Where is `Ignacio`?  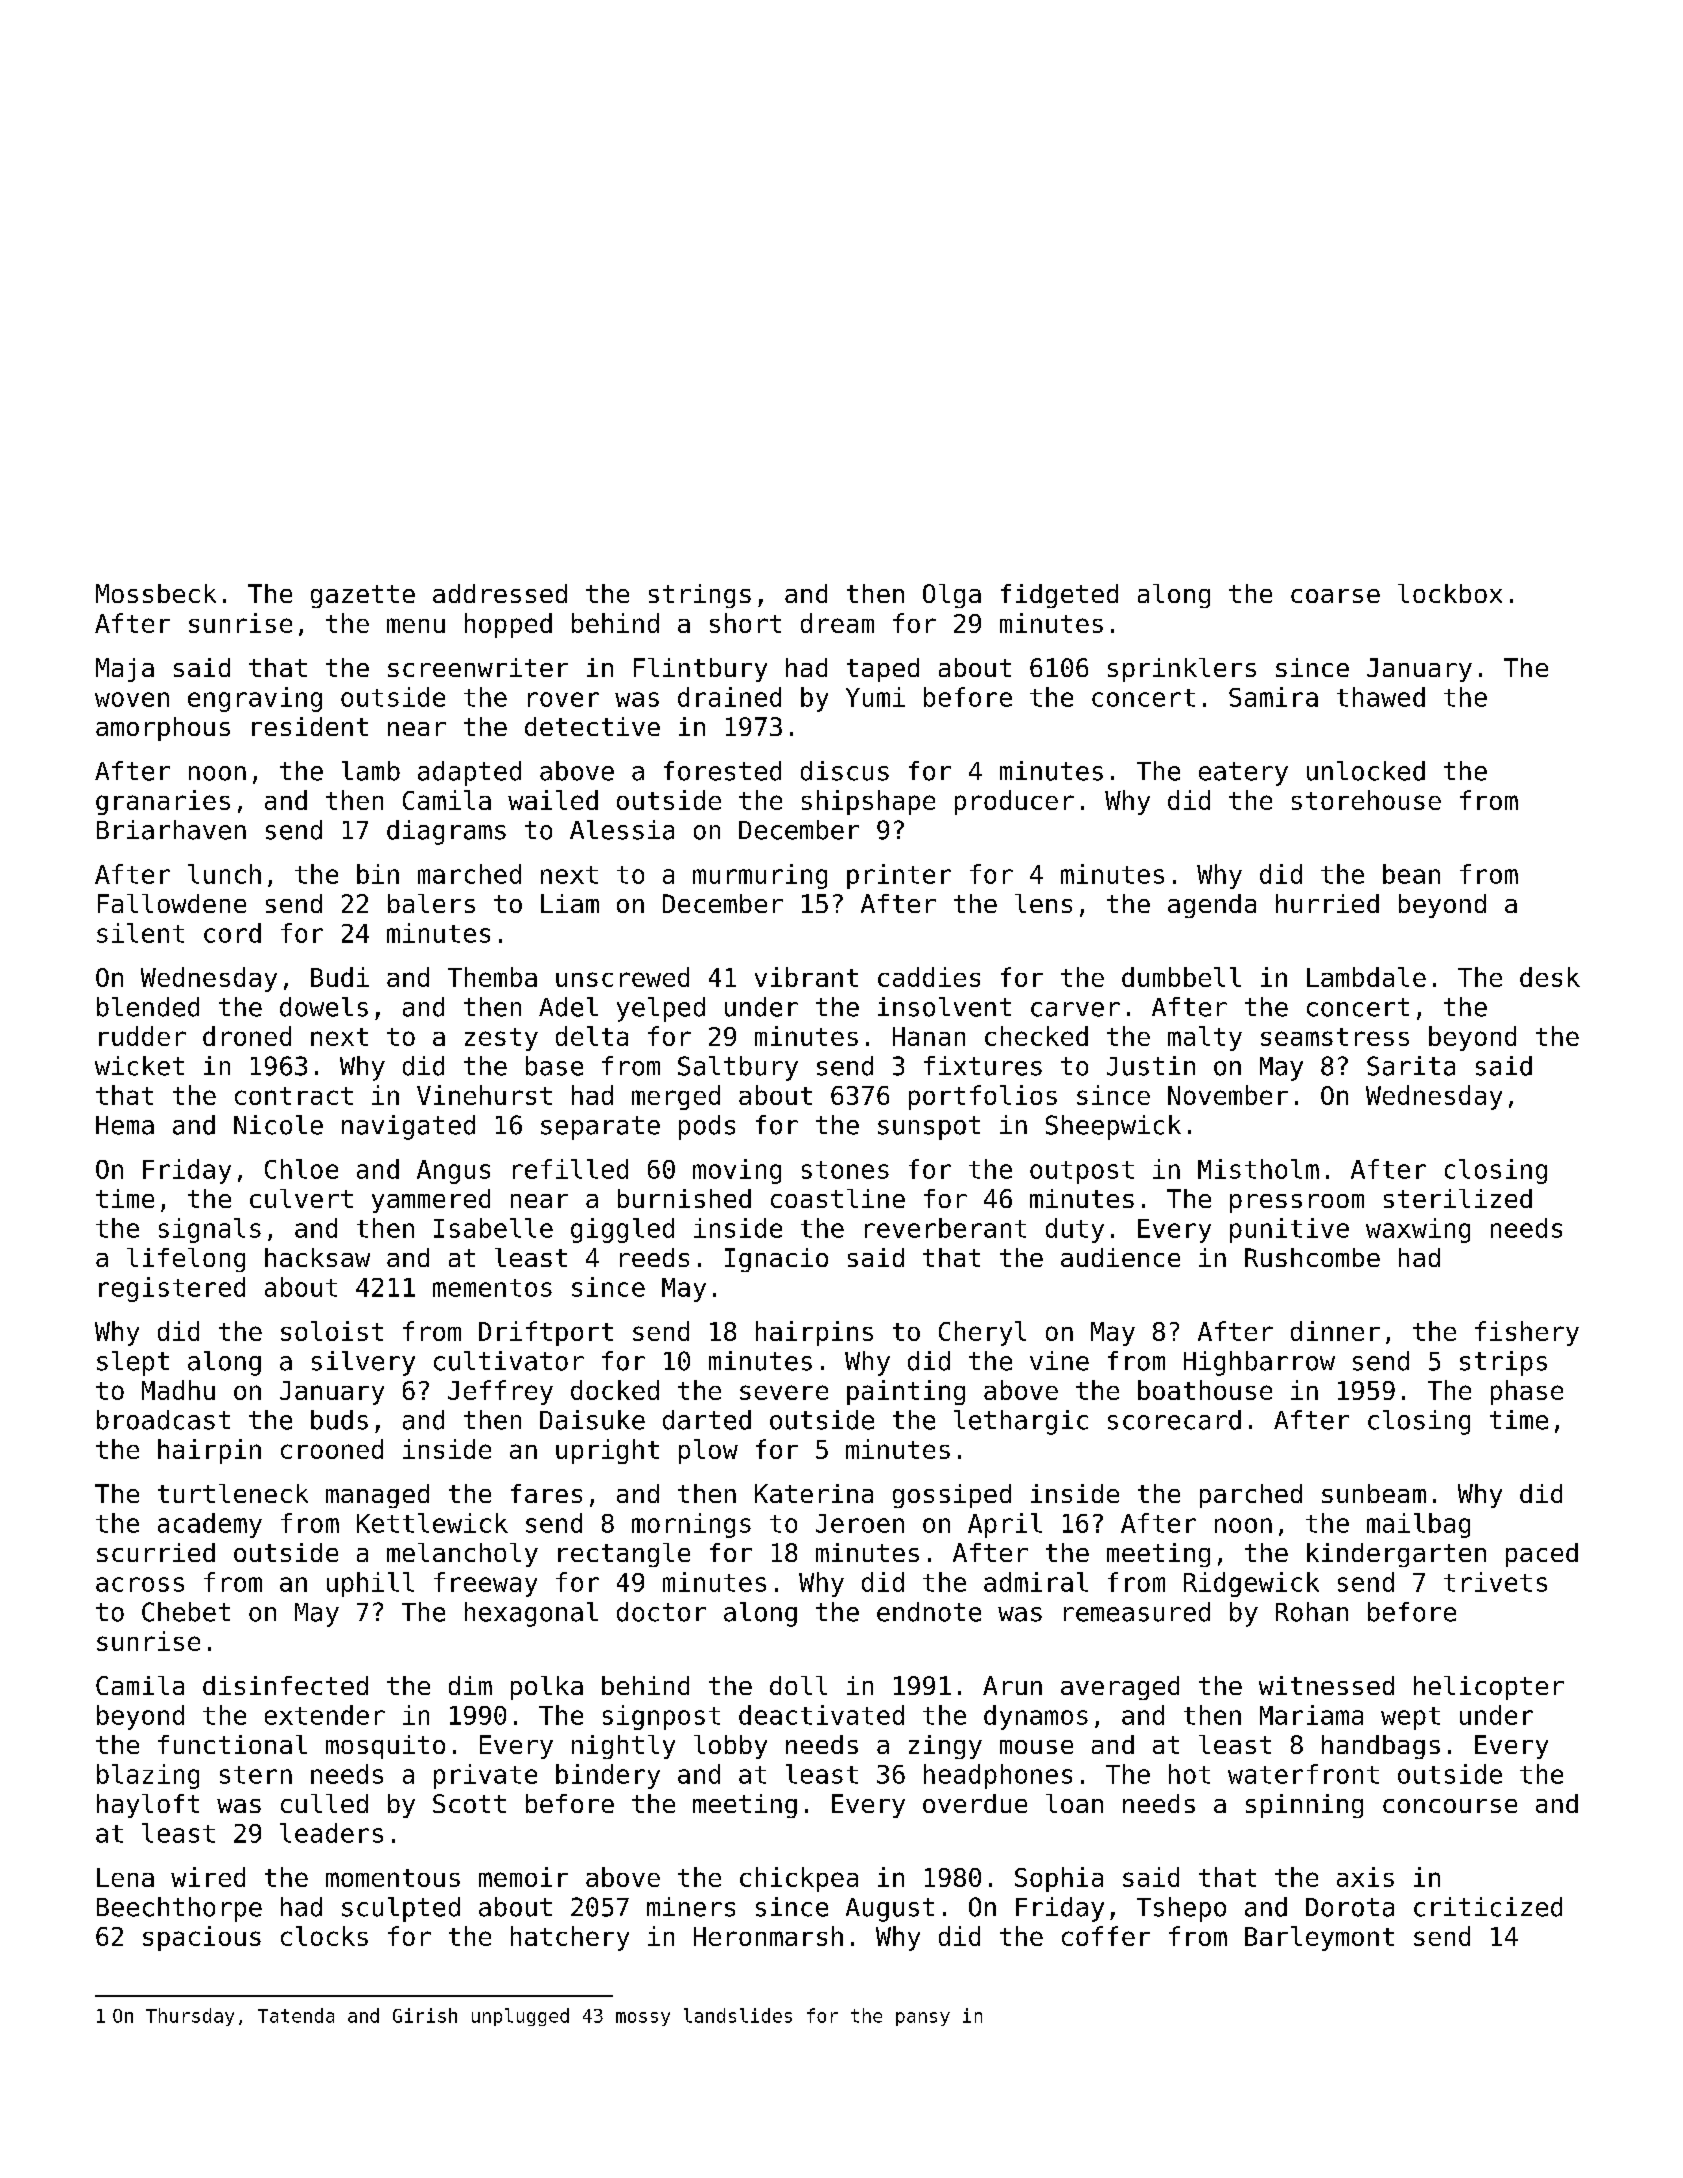 Ignacio is located at coordinates (776, 1260).
